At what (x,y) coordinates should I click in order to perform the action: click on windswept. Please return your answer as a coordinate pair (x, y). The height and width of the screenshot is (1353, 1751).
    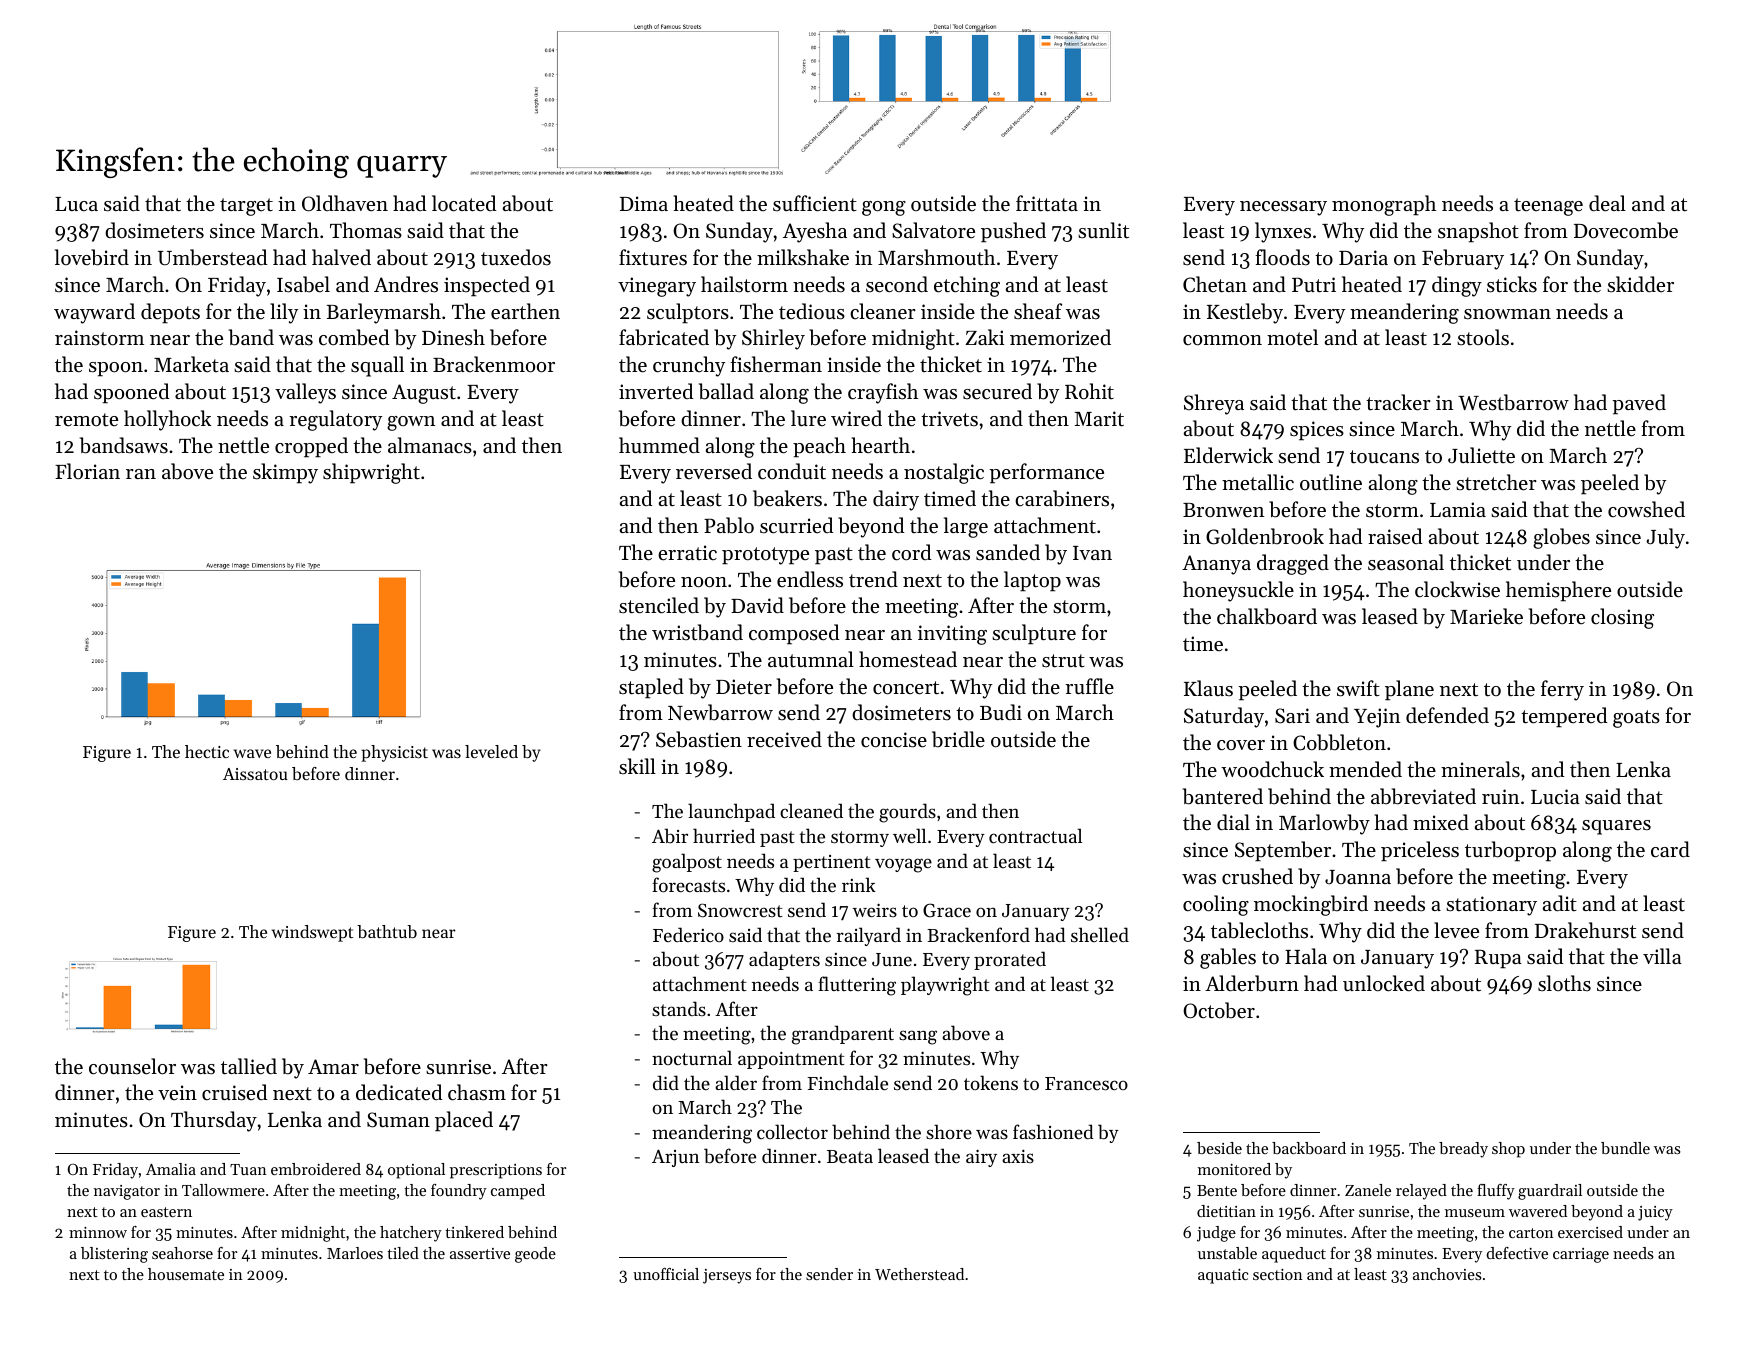
    Looking at the image, I should click on (313, 933).
